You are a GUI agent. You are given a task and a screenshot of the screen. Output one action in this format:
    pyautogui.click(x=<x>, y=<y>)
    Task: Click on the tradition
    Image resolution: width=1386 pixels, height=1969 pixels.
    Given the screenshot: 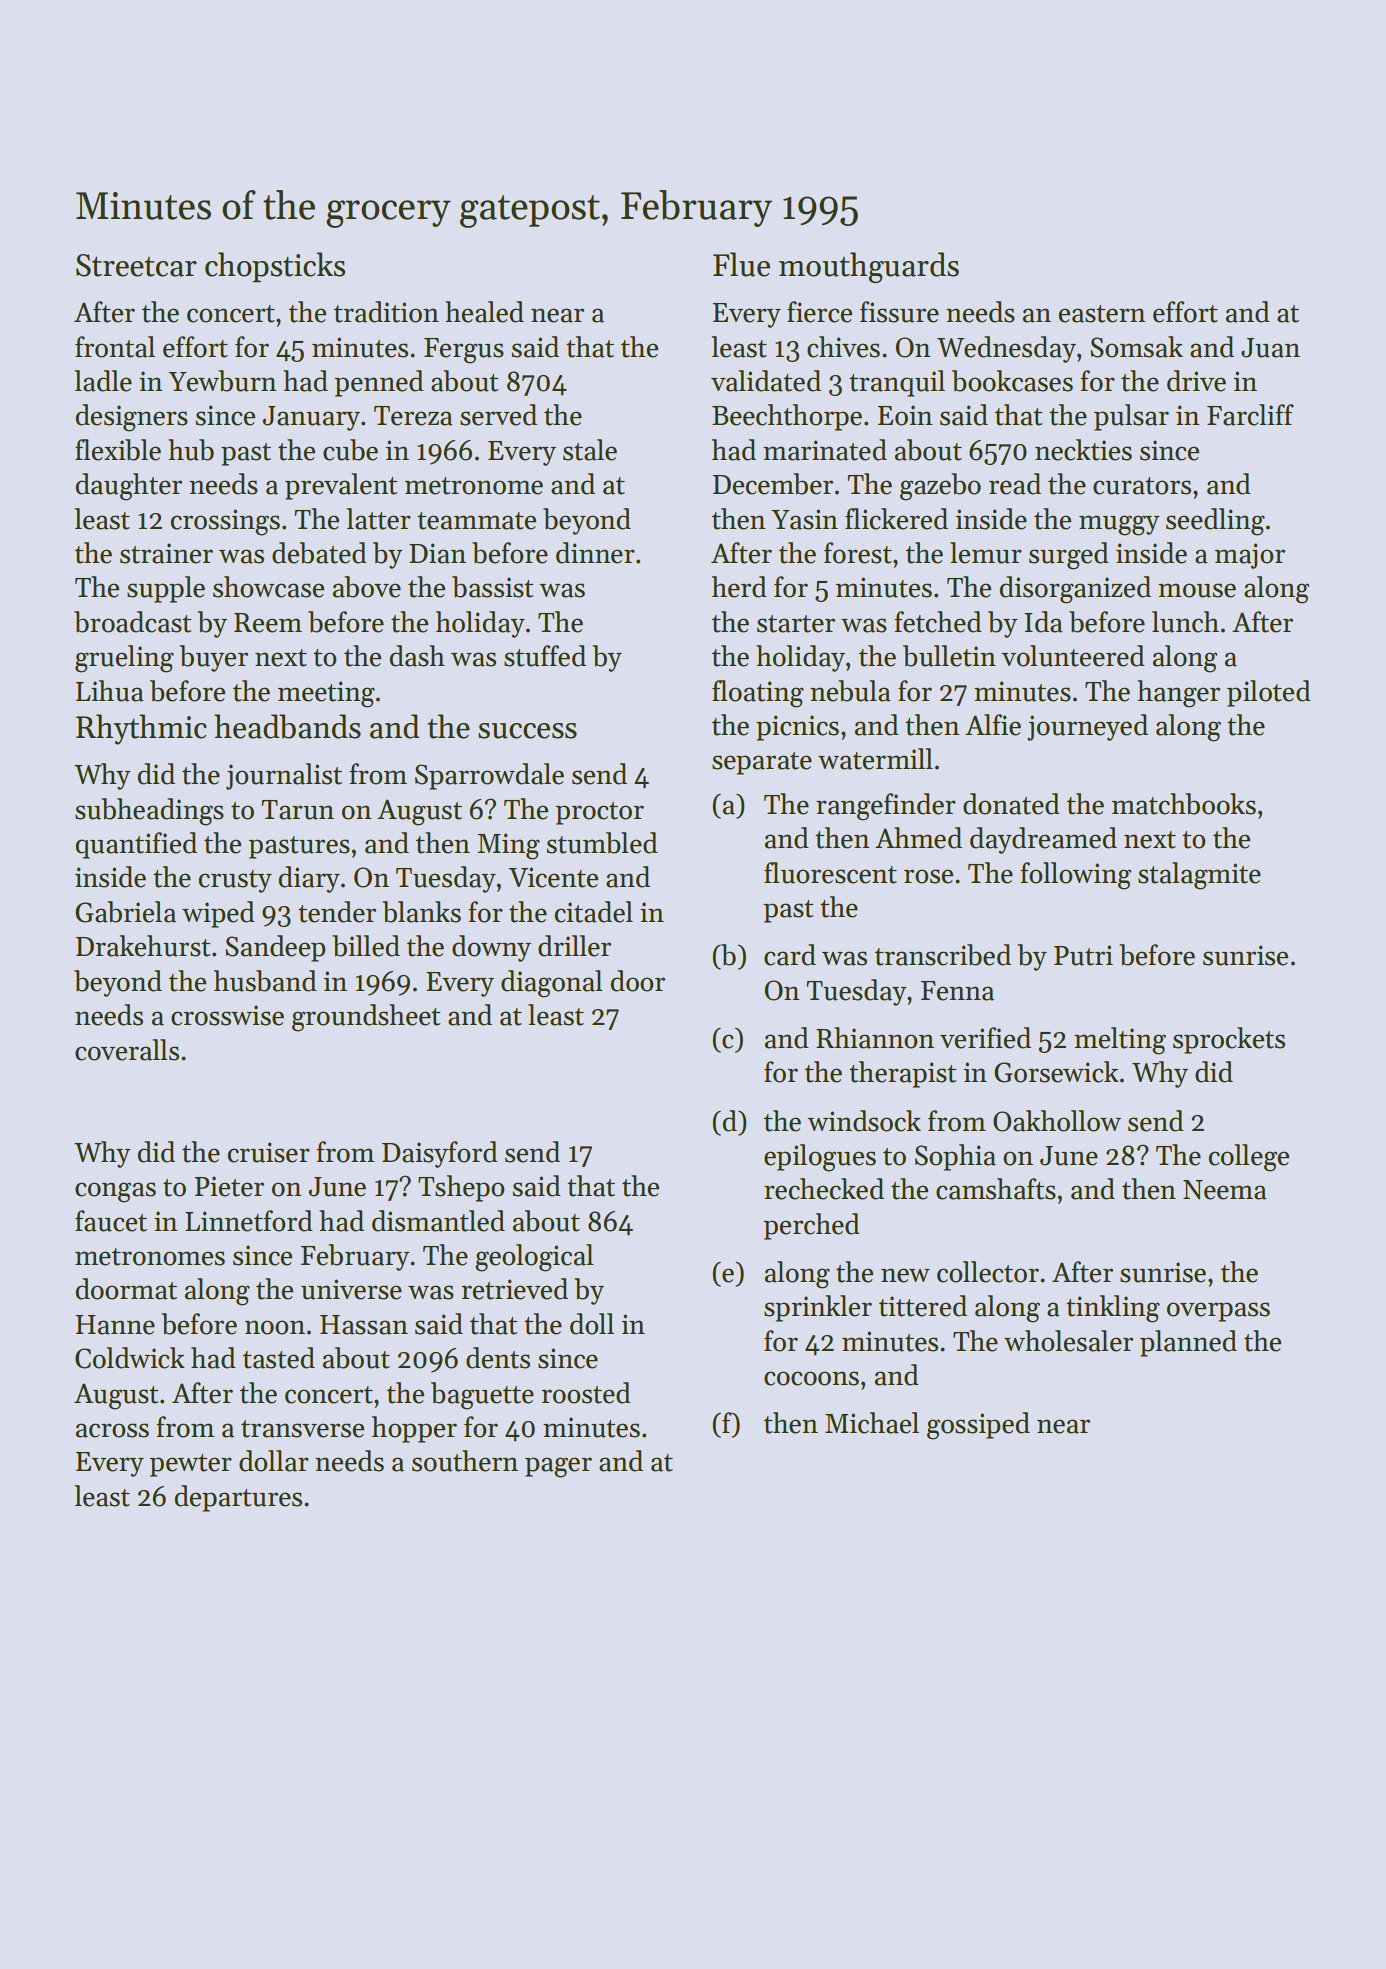 What is the action you would take?
    pyautogui.click(x=386, y=312)
